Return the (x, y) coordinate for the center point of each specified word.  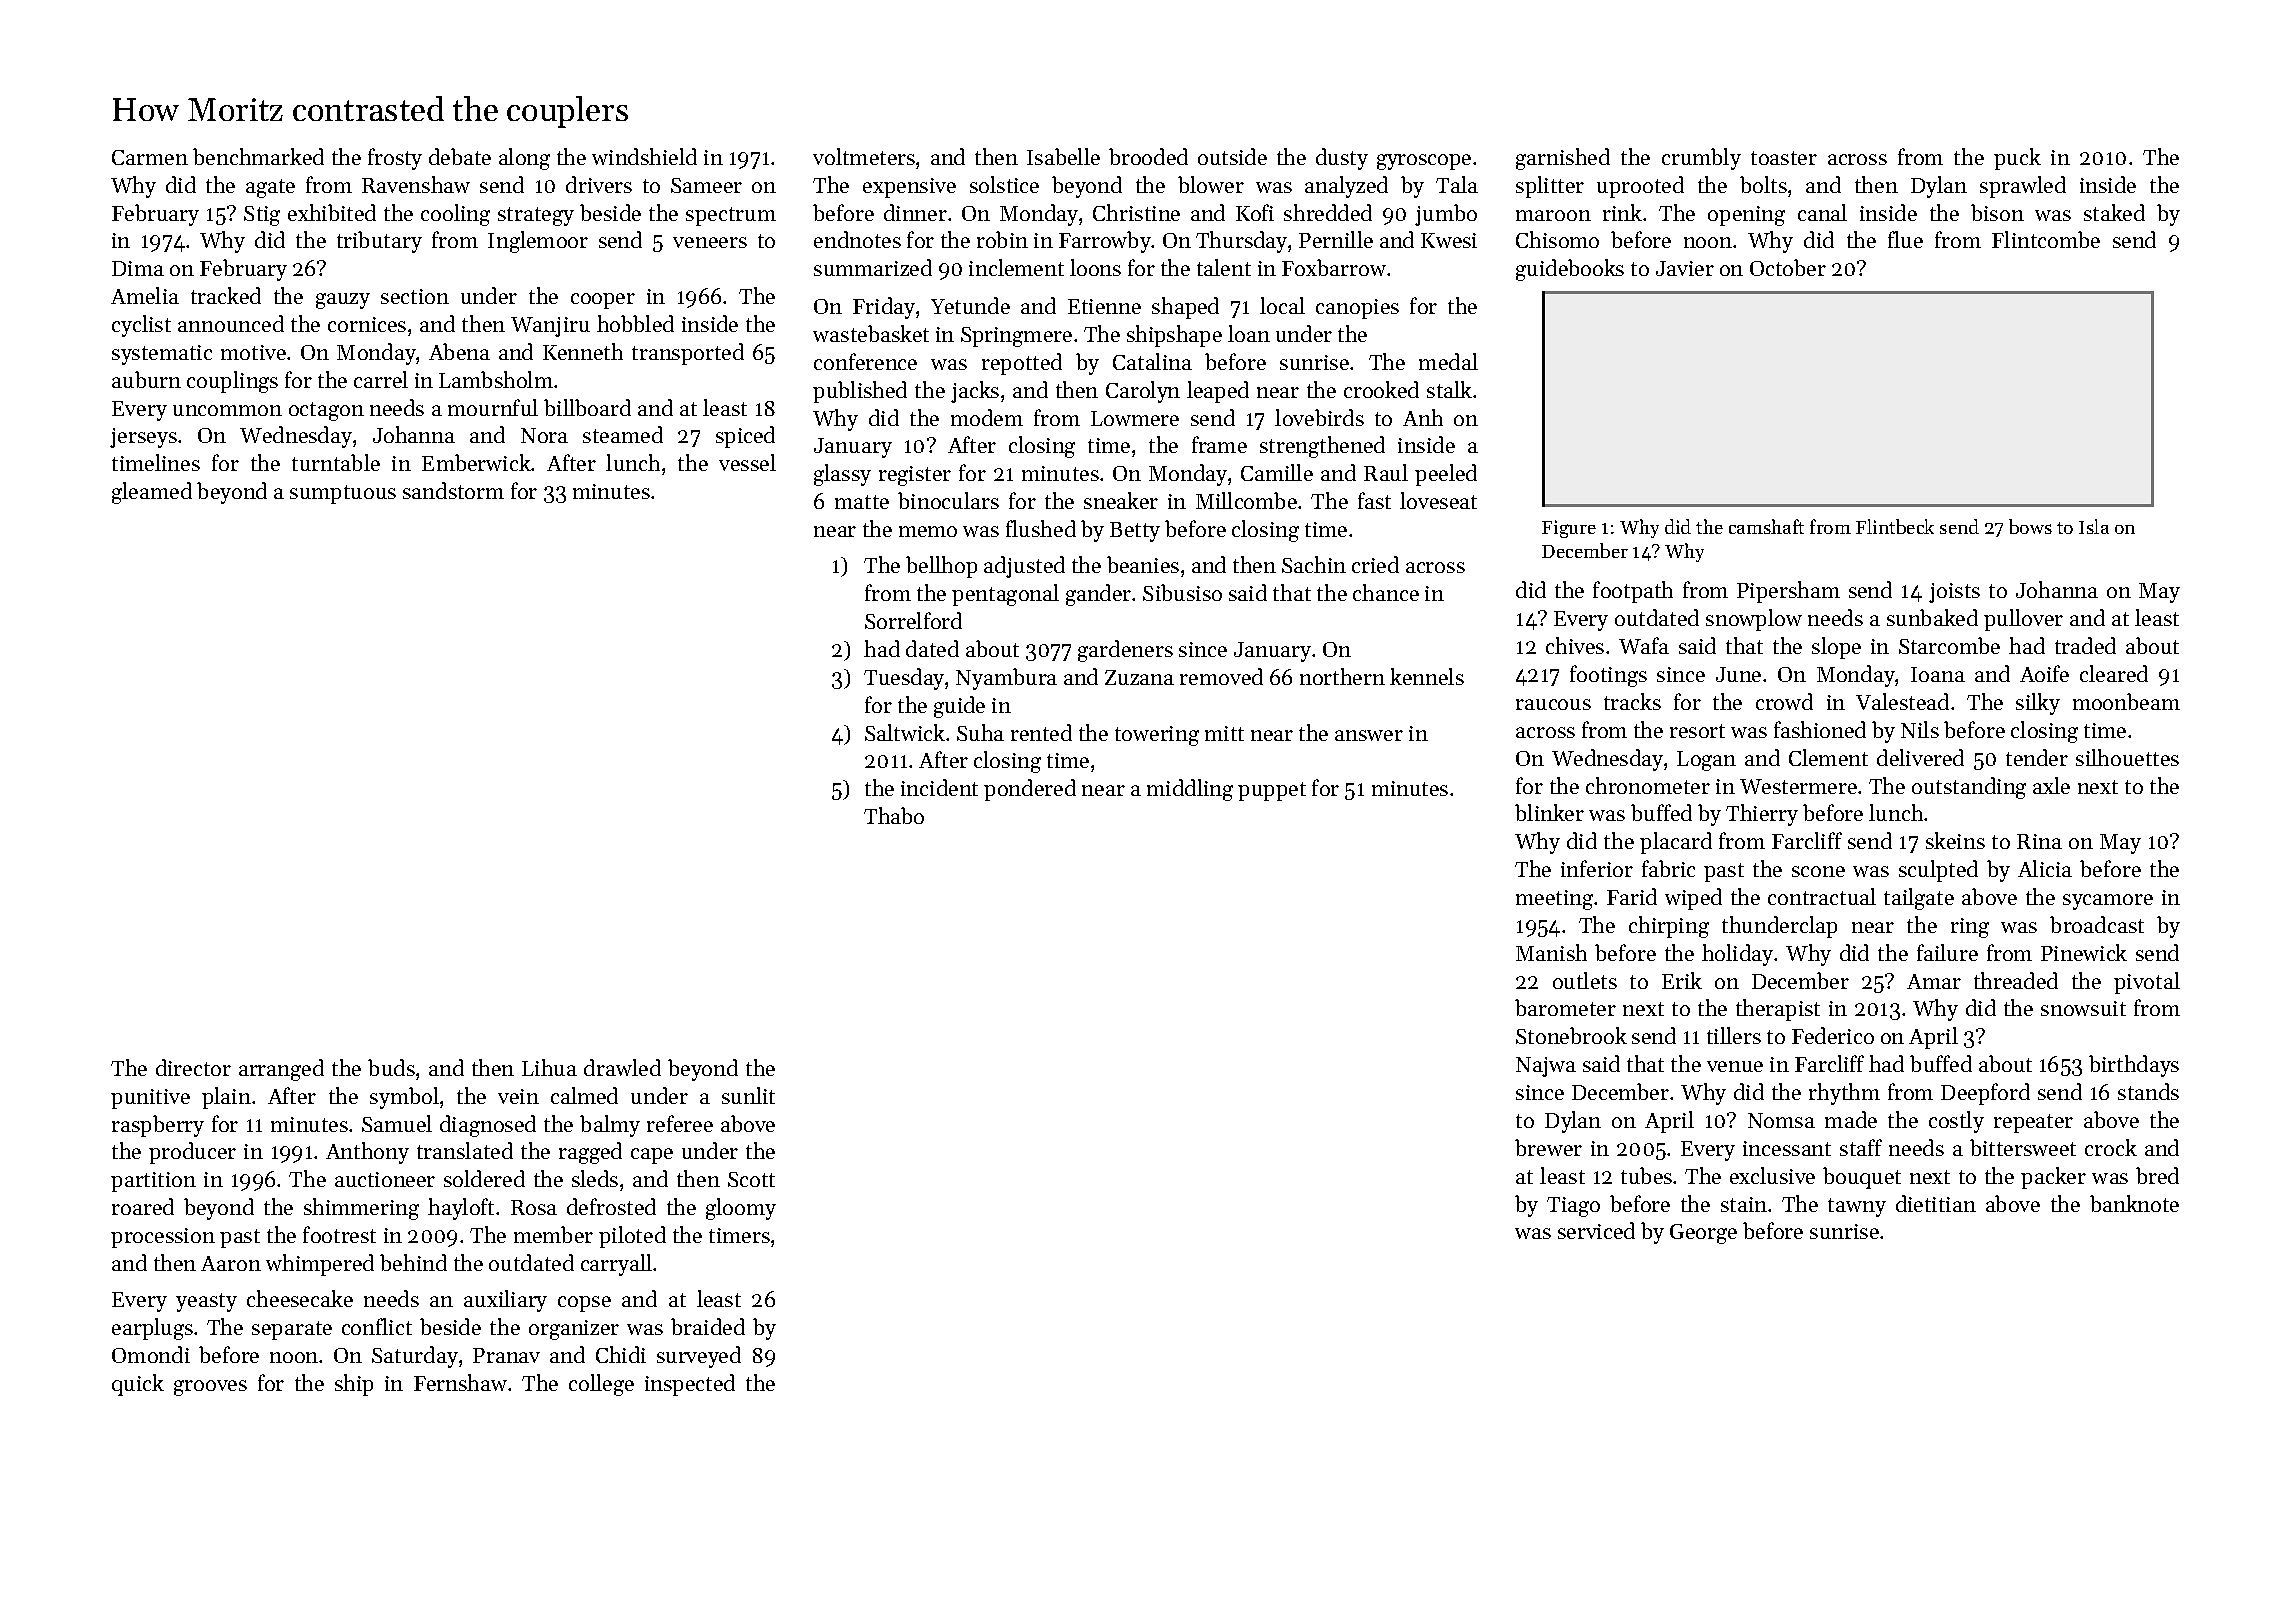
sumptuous (343, 494)
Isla (2094, 526)
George (1703, 1234)
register (915, 476)
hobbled (635, 323)
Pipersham (1788, 592)
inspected (690, 1385)
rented (1041, 732)
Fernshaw (460, 1382)
